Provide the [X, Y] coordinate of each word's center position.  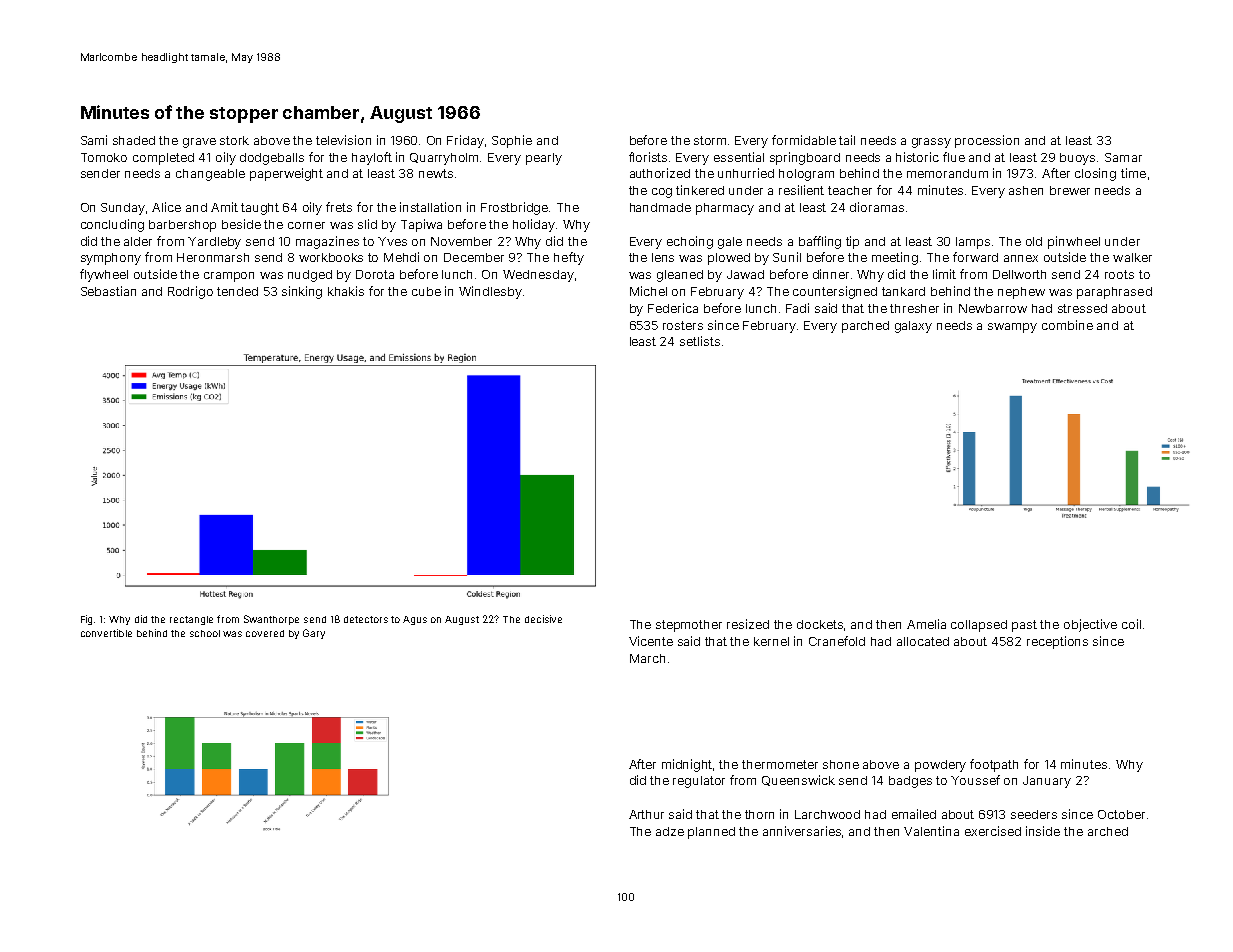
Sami [94, 140]
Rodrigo [190, 292]
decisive [543, 619]
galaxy [913, 327]
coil [1131, 624]
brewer [1070, 190]
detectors [366, 619]
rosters [683, 325]
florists [648, 157]
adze [670, 831]
